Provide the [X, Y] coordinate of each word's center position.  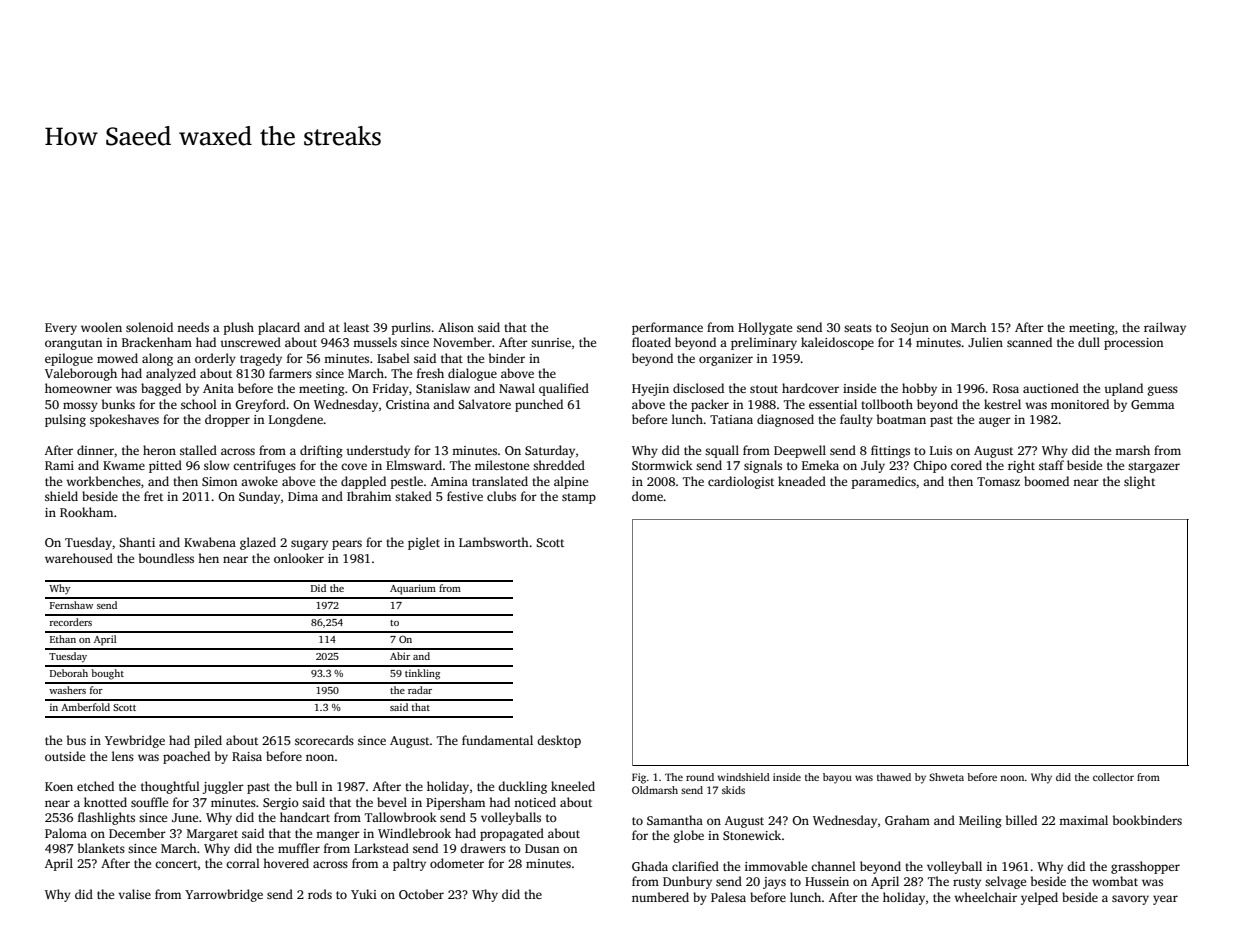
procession [1133, 344]
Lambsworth [494, 542]
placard [279, 328]
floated [651, 342]
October [421, 894]
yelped [1039, 898]
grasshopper [1145, 867]
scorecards [324, 740]
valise [134, 894]
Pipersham [455, 803]
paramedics [883, 482]
